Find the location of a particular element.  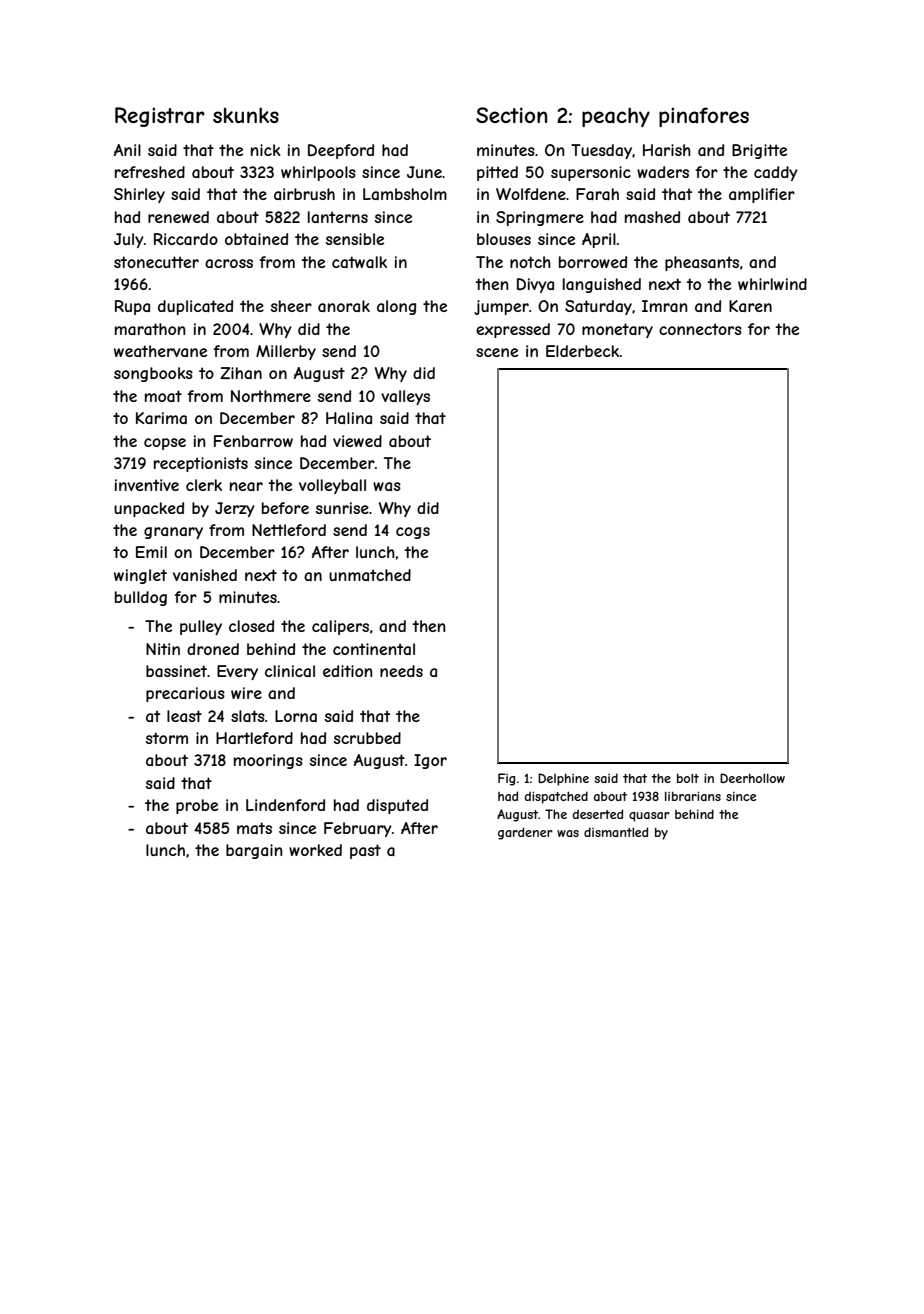

probe is located at coordinates (197, 806).
